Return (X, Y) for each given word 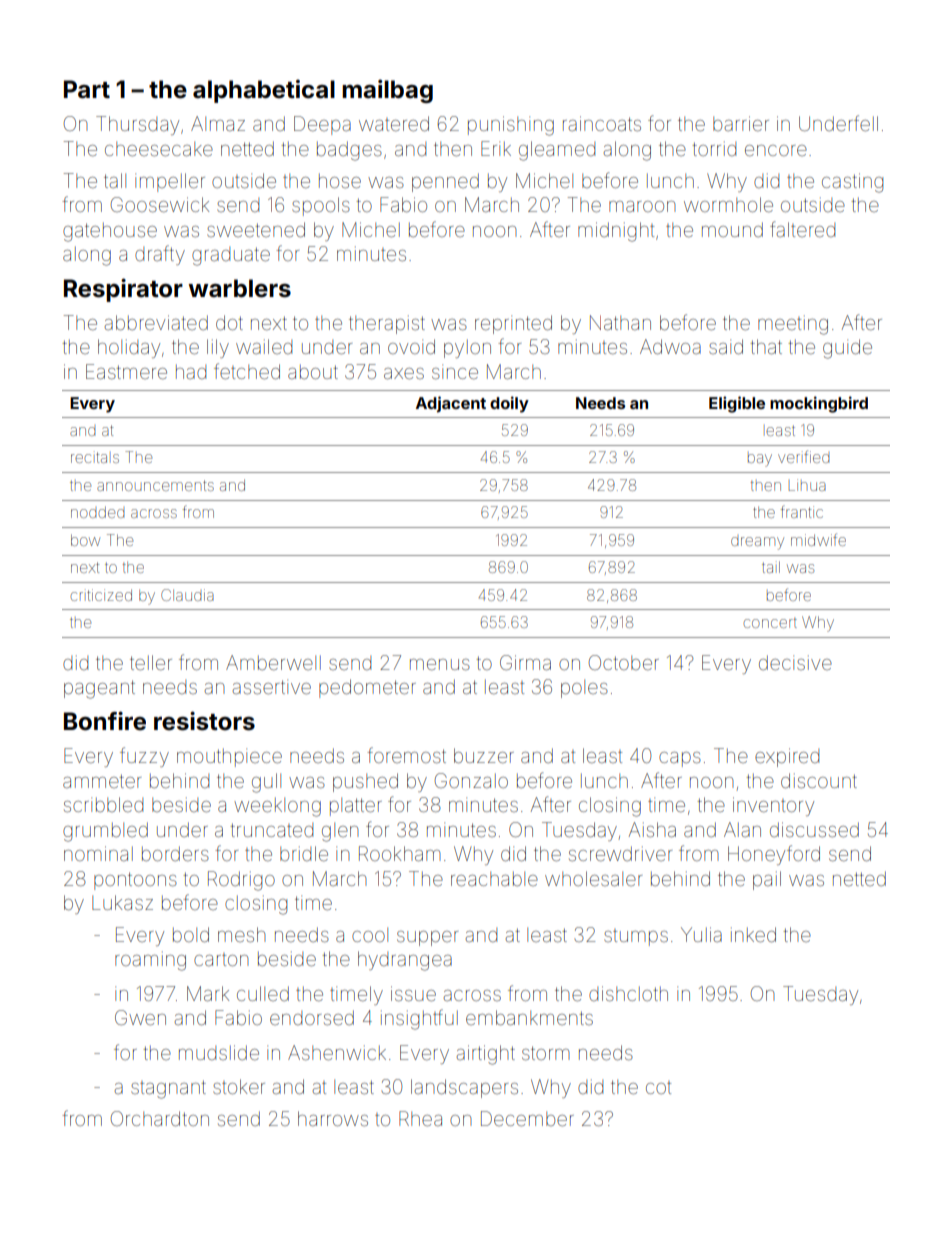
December (527, 1118)
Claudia (187, 595)
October (624, 662)
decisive (795, 662)
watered (394, 123)
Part (87, 89)
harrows (333, 1118)
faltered (802, 229)
